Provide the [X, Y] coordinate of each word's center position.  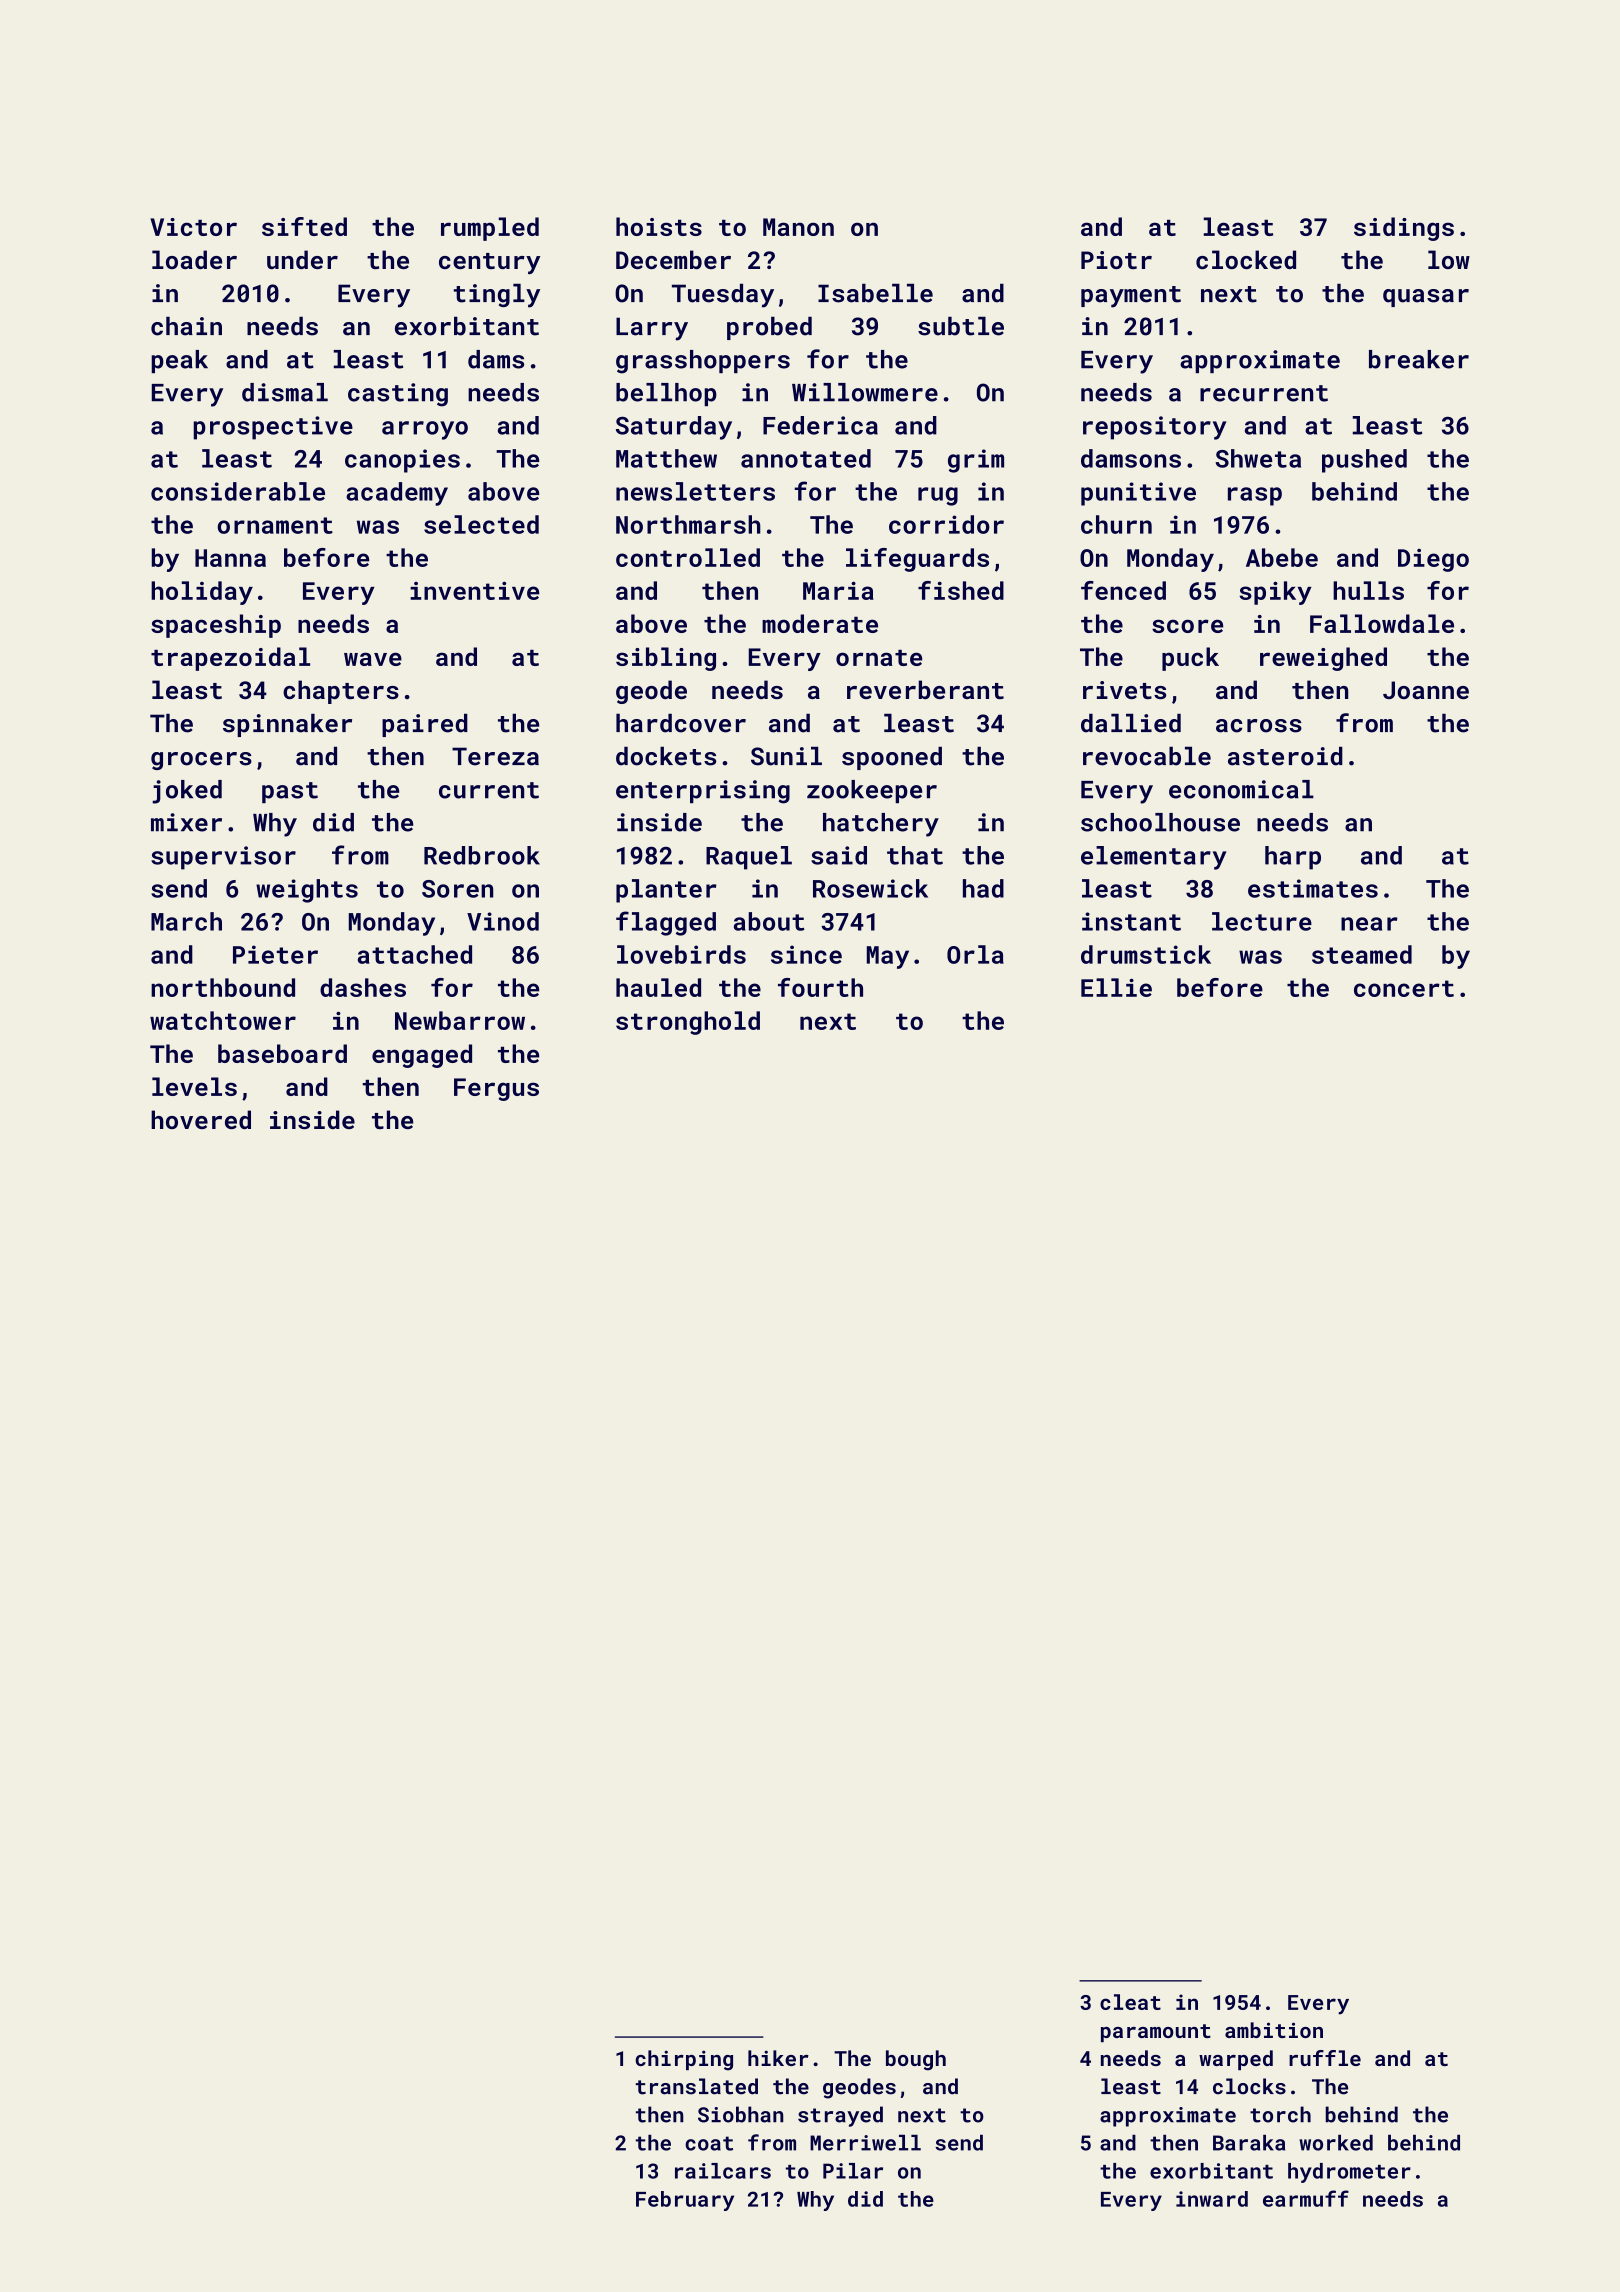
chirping [684, 2060]
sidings [1404, 229]
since [806, 954]
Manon [798, 227]
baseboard [282, 1053]
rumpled [490, 229]
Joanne [1426, 690]
